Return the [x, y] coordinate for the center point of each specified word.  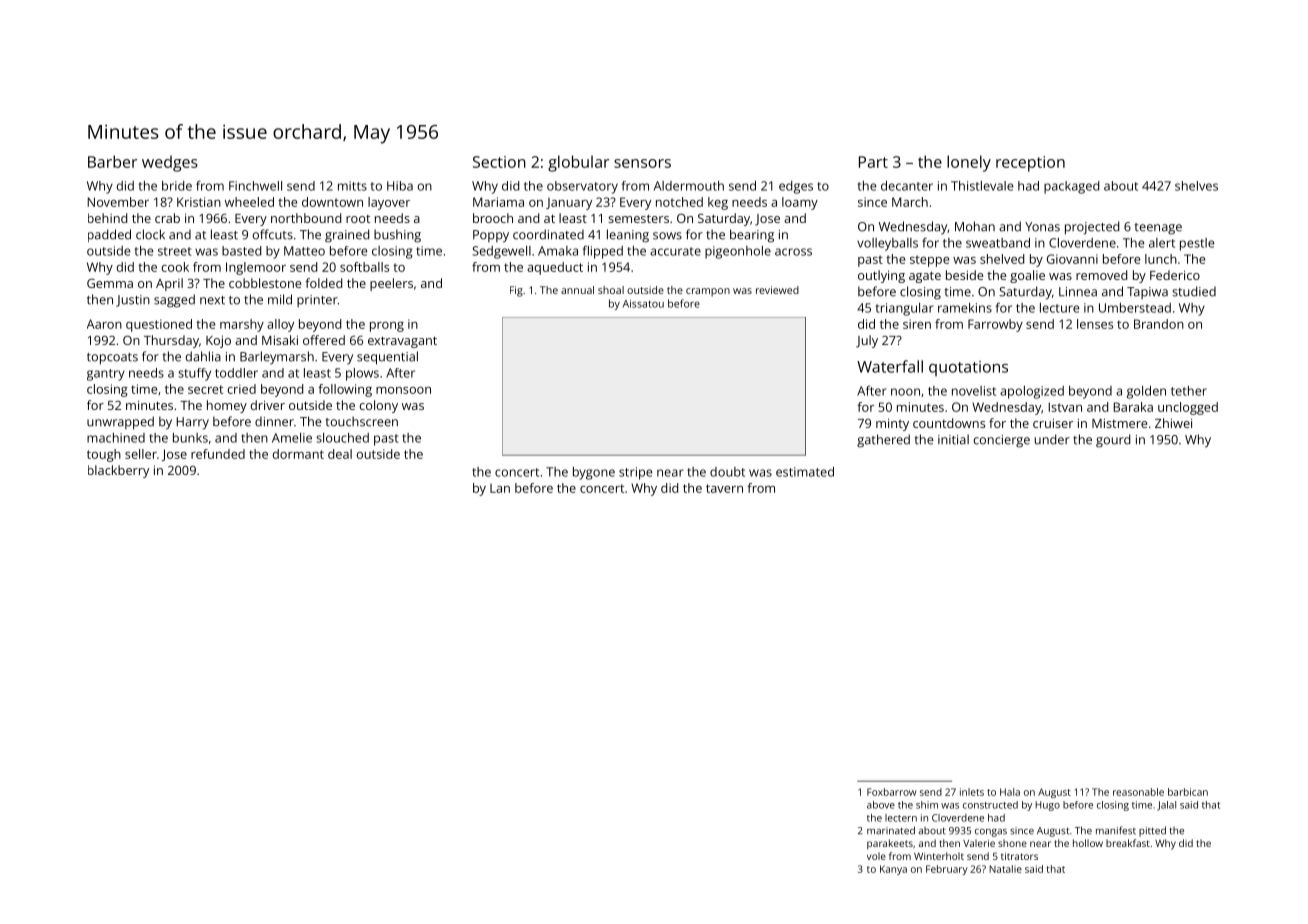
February [947, 870]
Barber [112, 161]
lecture [1060, 308]
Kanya [893, 870]
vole [876, 856]
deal [340, 454]
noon [905, 392]
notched [679, 202]
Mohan [975, 226]
